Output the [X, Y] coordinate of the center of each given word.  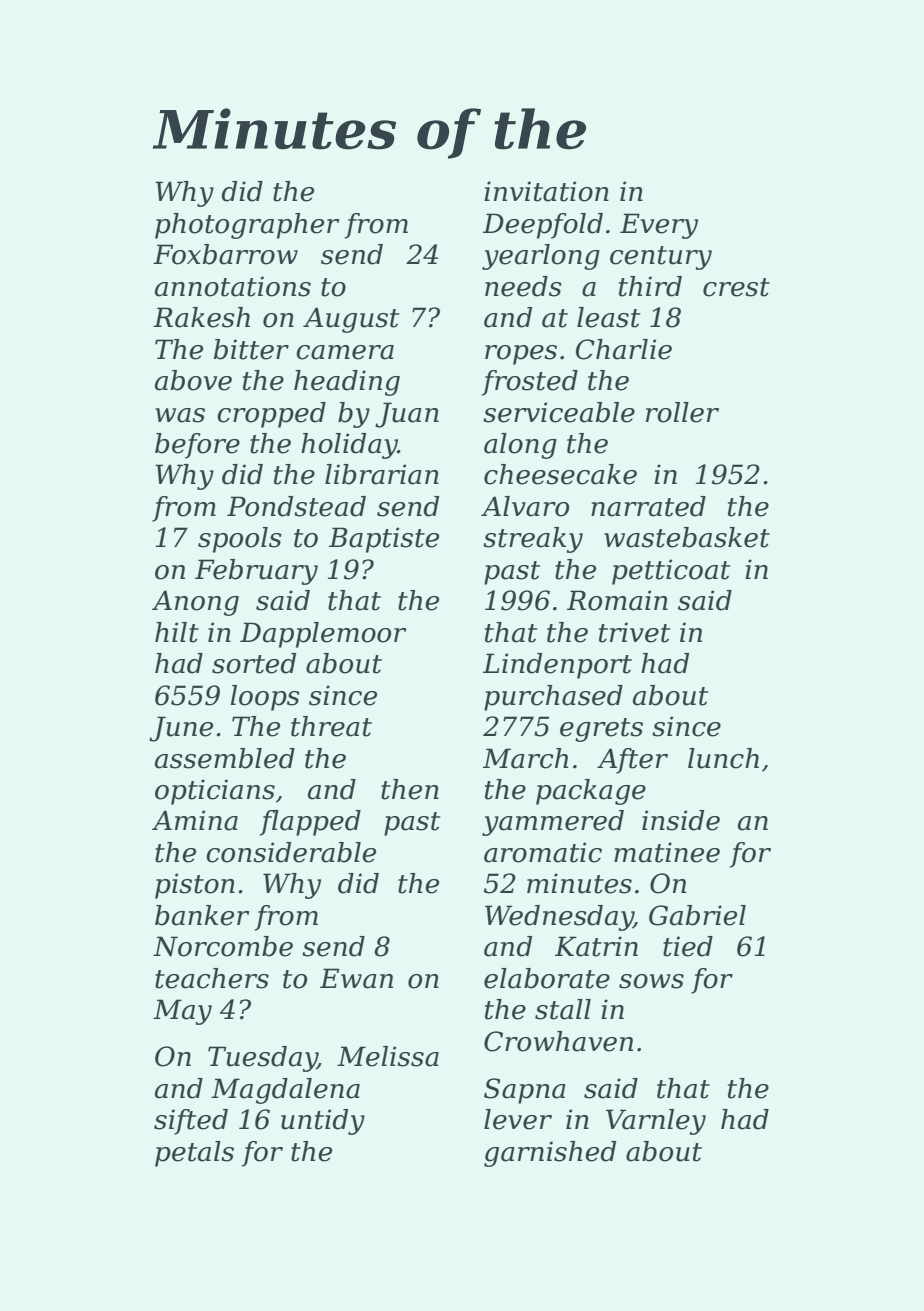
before [197, 446]
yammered [553, 823]
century [661, 258]
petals [194, 1154]
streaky [533, 540]
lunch [723, 758]
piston [195, 886]
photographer [247, 226]
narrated [648, 506]
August [351, 320]
